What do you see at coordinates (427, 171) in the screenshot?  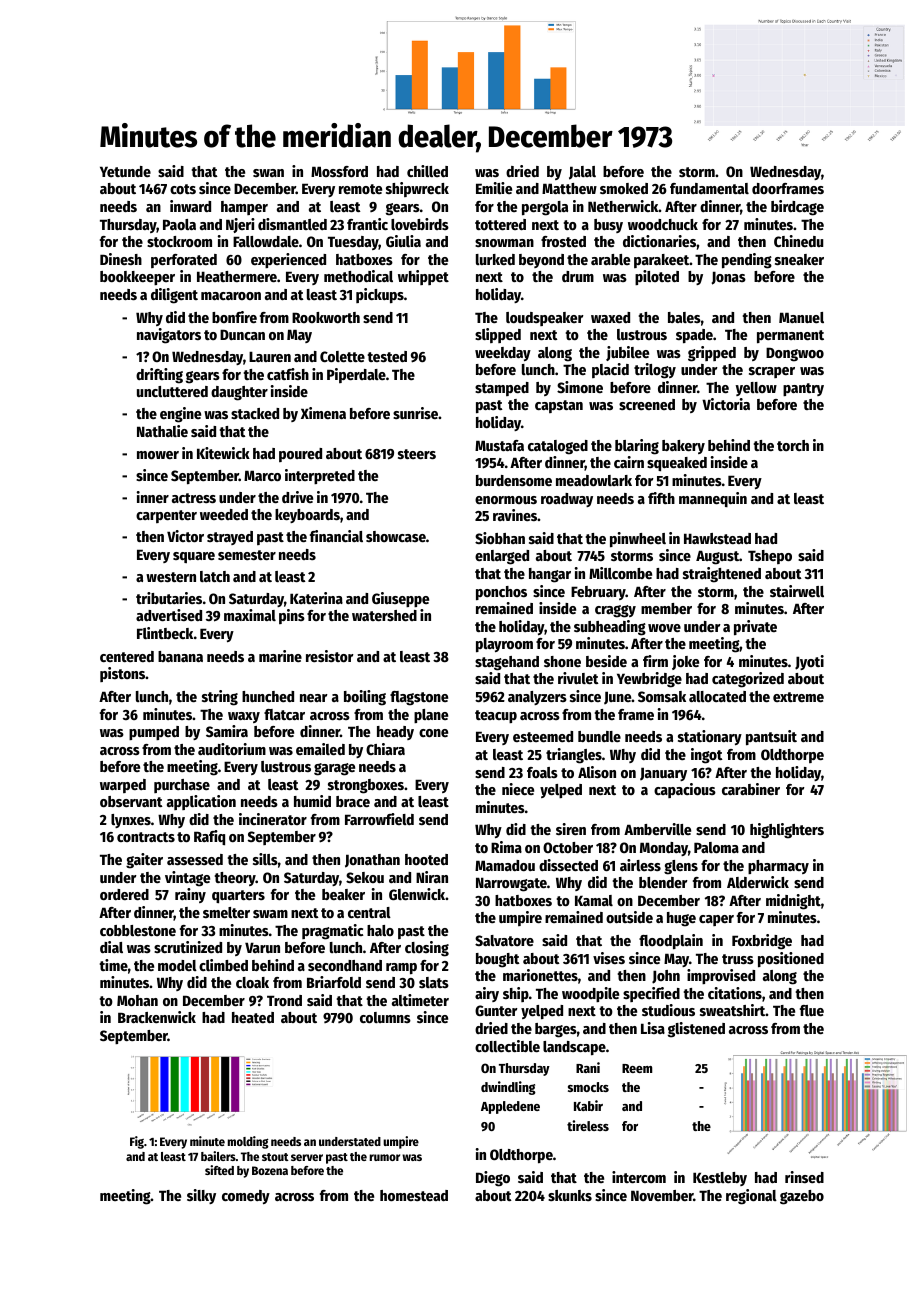 I see `chilled` at bounding box center [427, 171].
